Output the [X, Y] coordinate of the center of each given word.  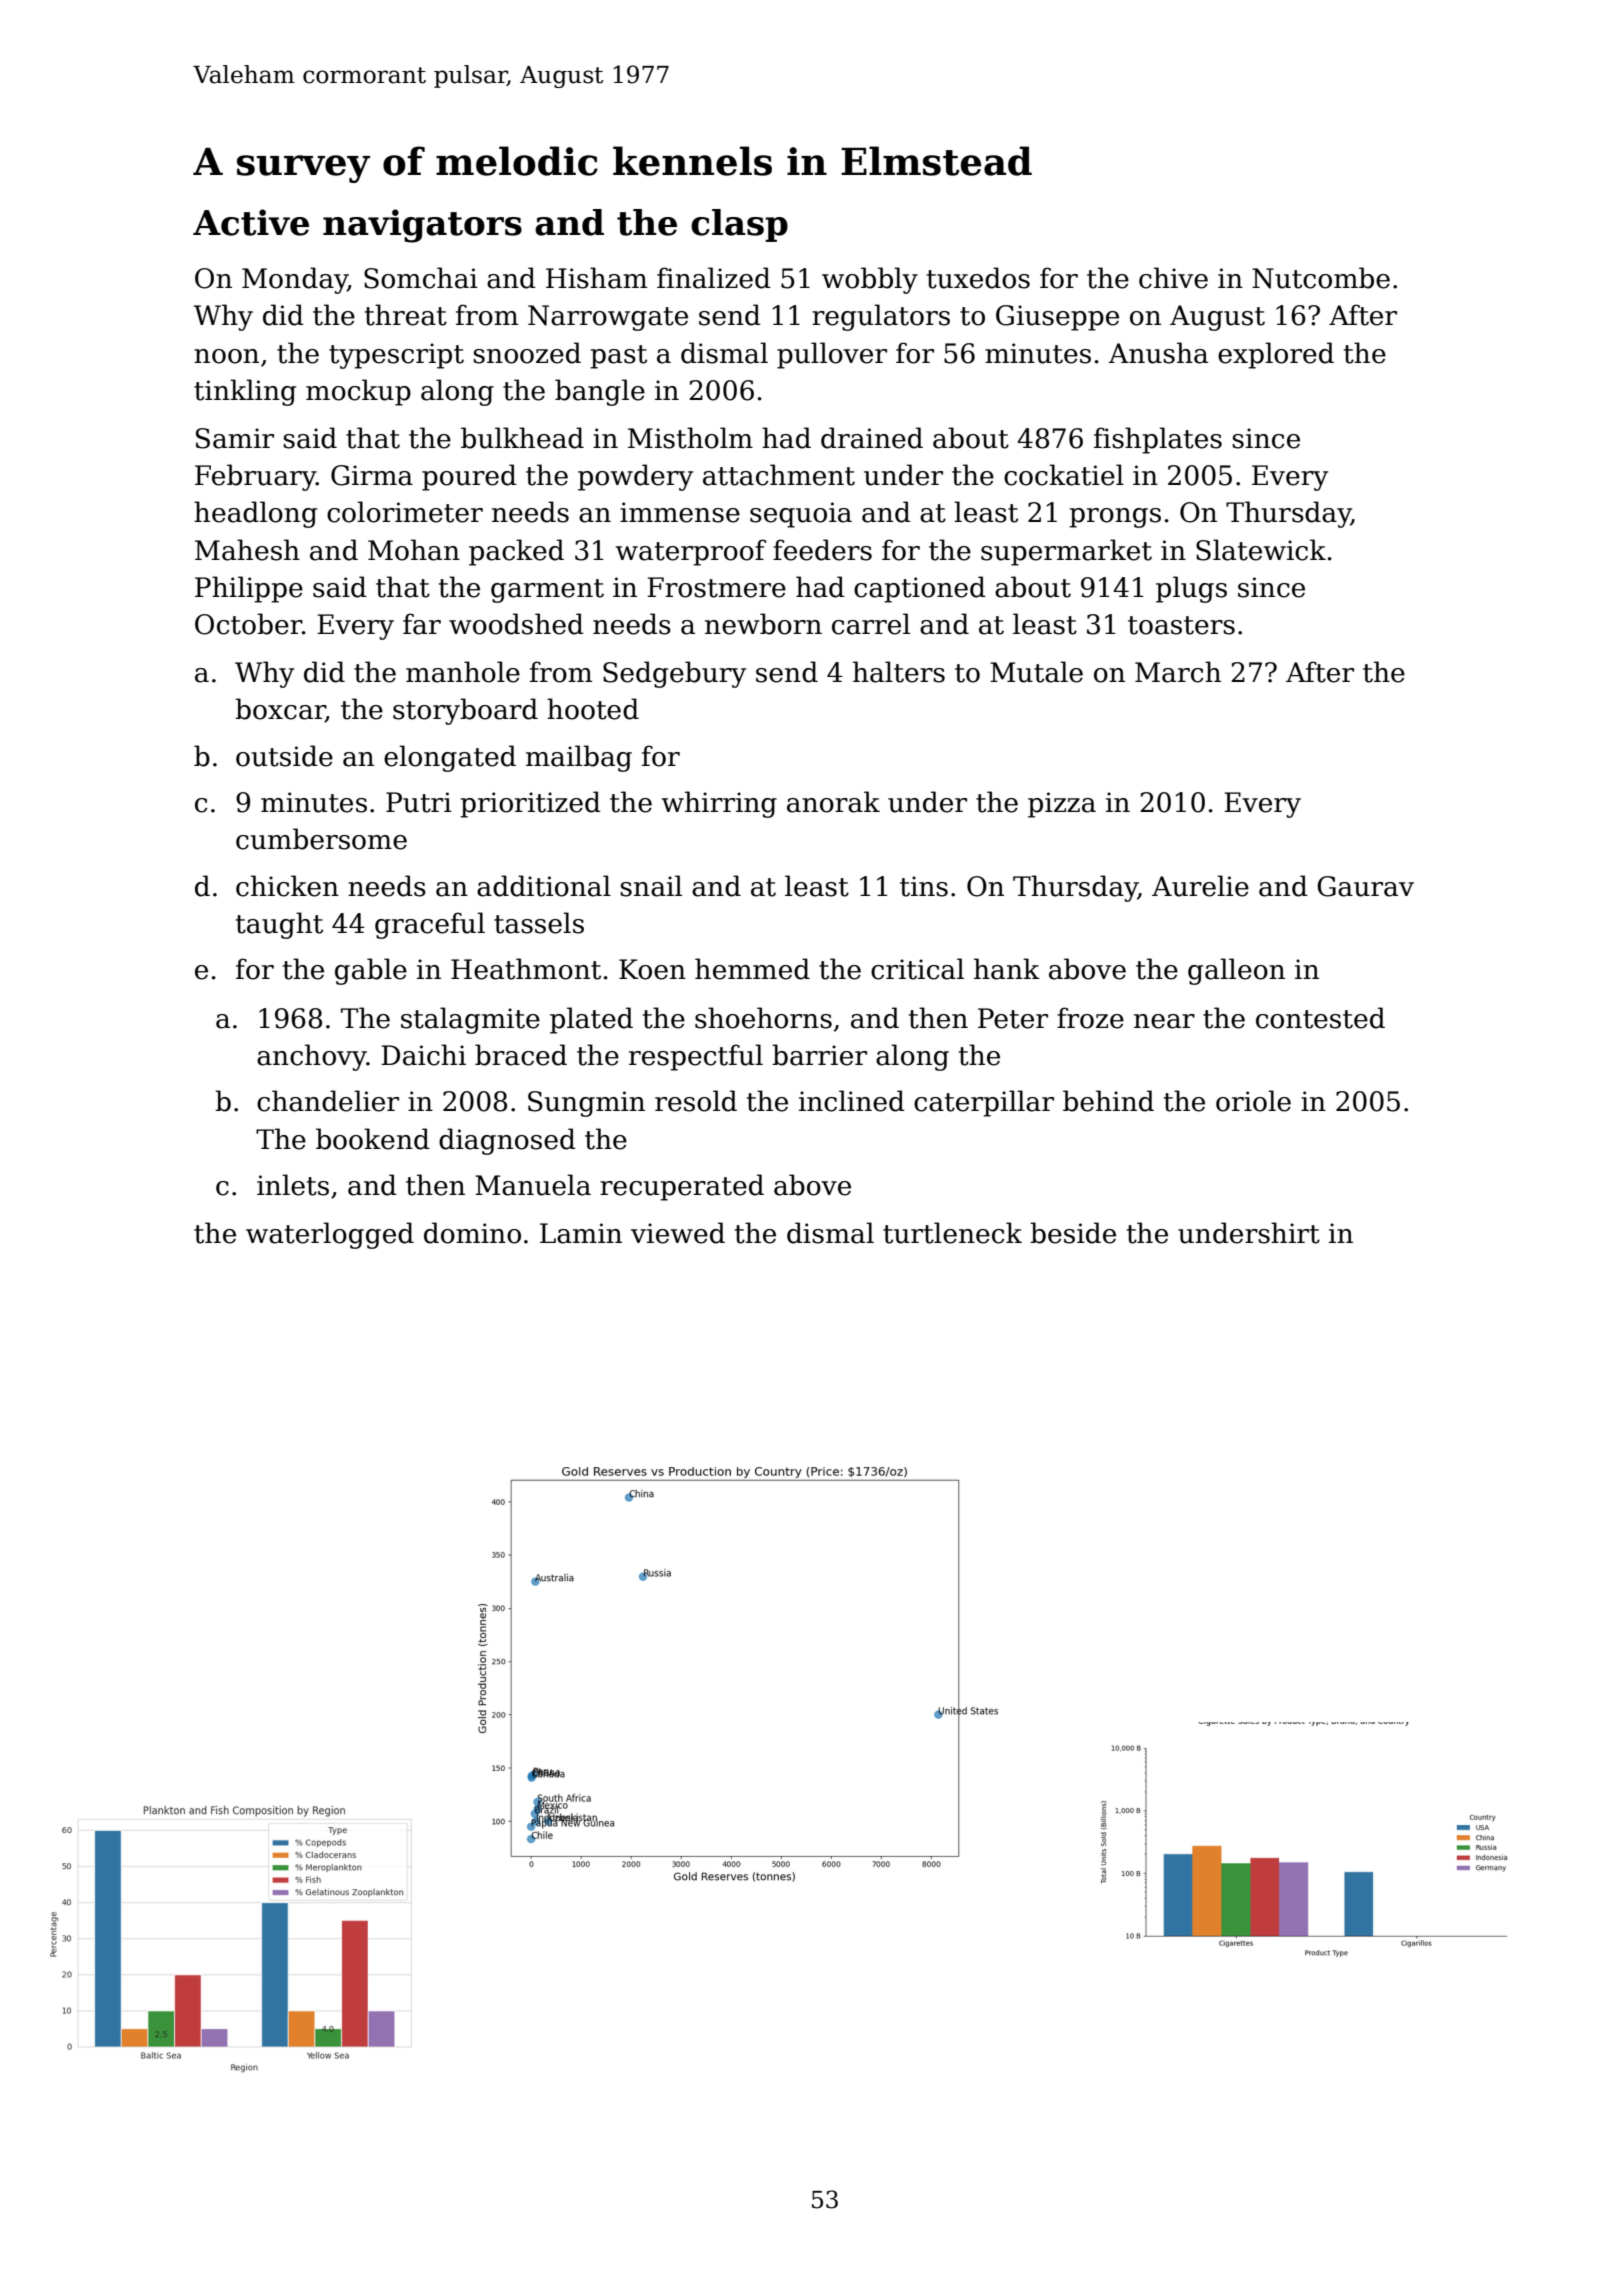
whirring [719, 804]
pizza [1062, 805]
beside [1073, 1233]
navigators [422, 226]
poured [469, 477]
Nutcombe [1321, 278]
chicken [287, 886]
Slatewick [1261, 550]
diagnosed [507, 1141]
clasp [739, 225]
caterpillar [984, 1103]
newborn [763, 624]
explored [1276, 355]
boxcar [280, 710]
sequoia [801, 515]
